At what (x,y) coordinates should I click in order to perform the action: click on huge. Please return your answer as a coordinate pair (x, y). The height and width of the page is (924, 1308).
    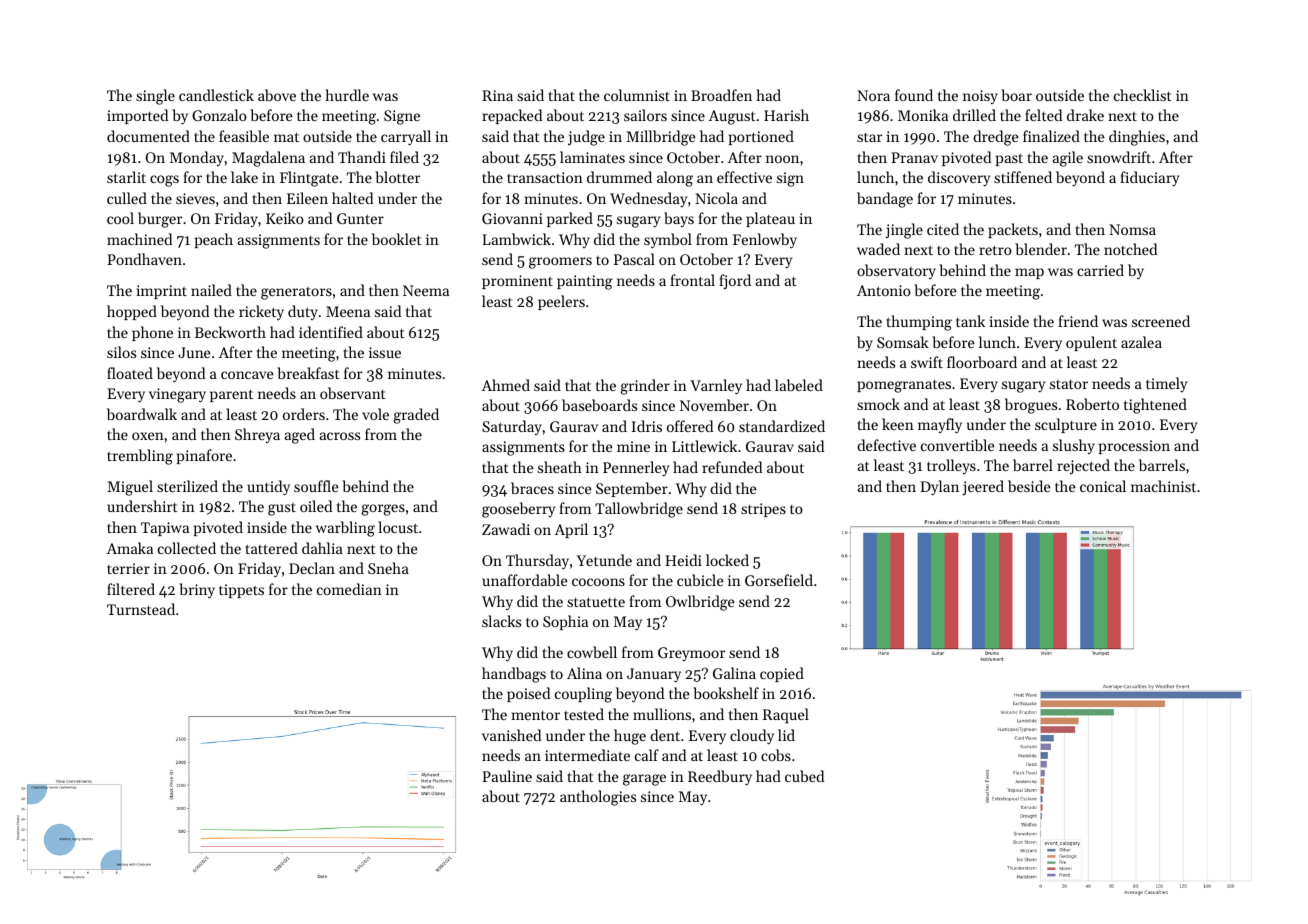
    Looking at the image, I should click on (630, 737).
